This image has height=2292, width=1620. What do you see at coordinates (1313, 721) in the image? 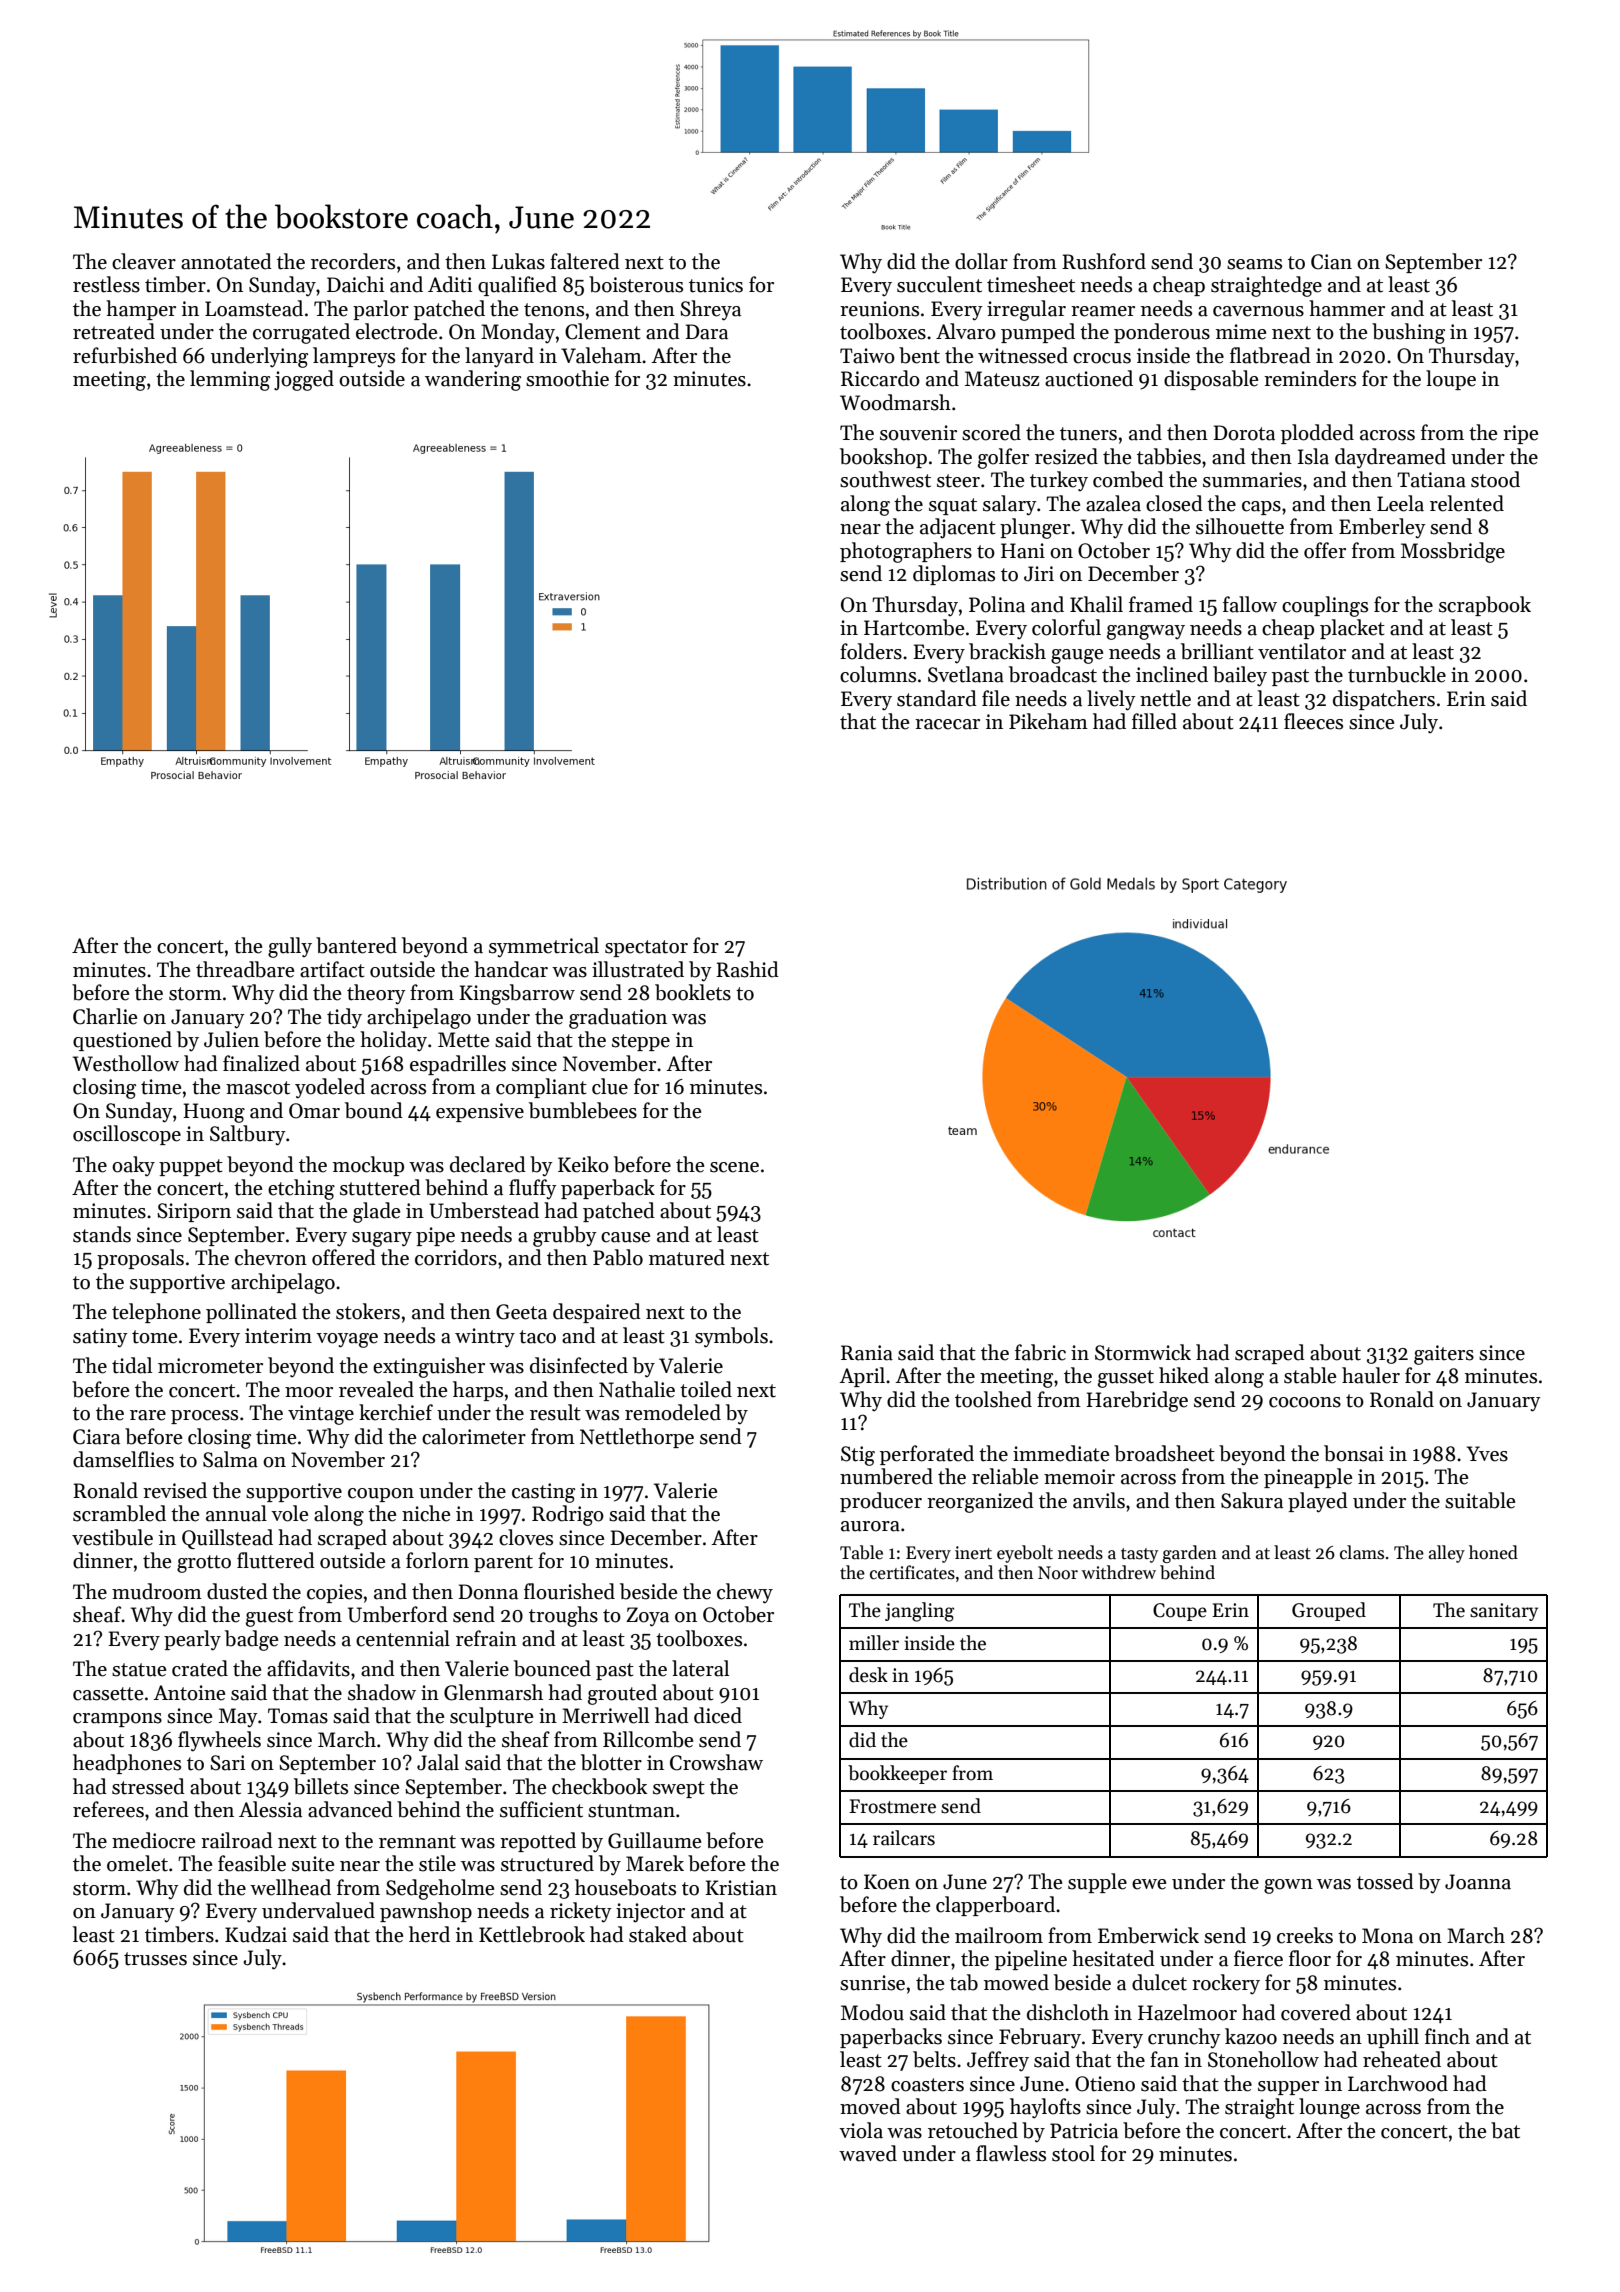
I see `fleeces` at bounding box center [1313, 721].
